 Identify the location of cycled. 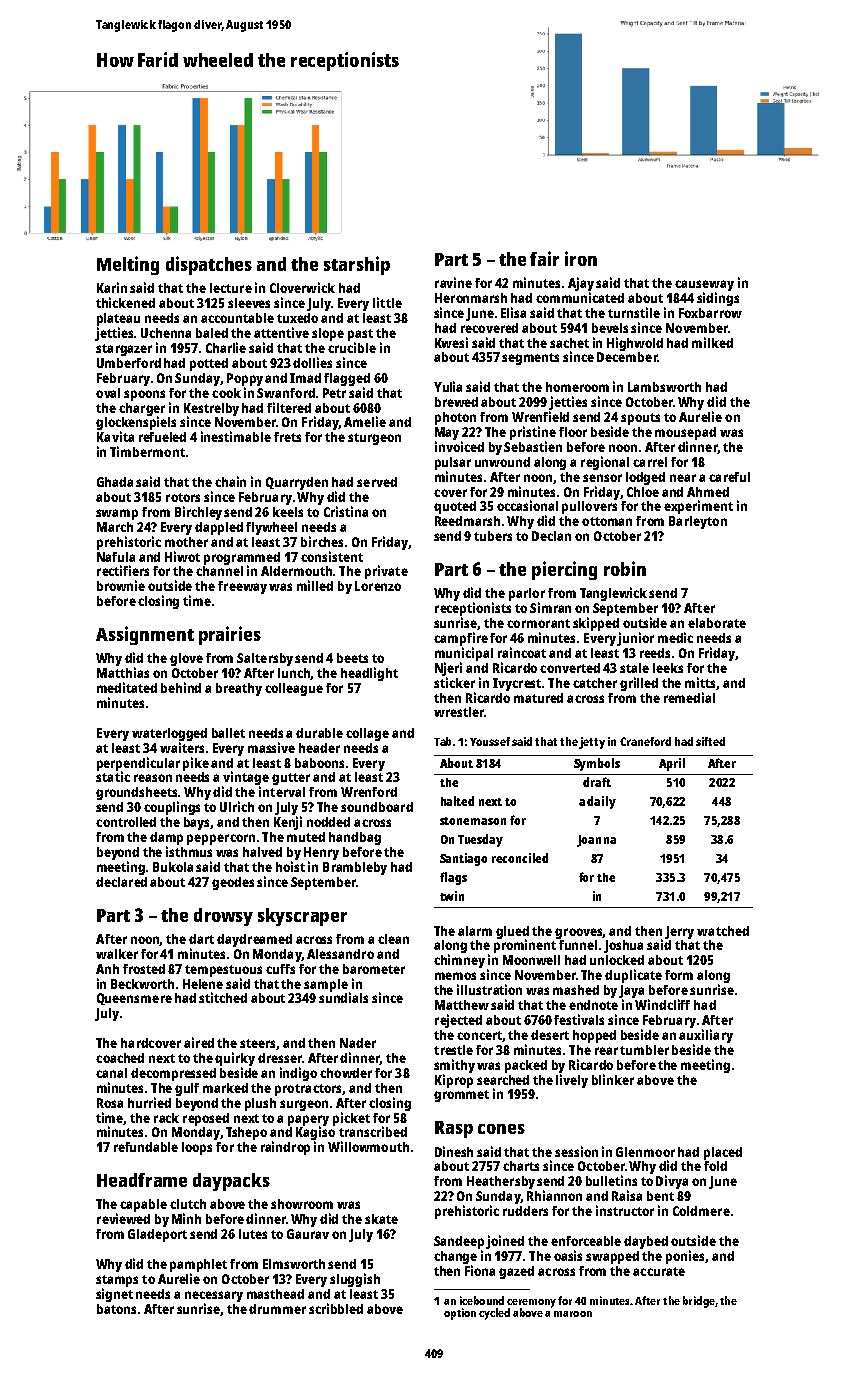
(494, 1314).
